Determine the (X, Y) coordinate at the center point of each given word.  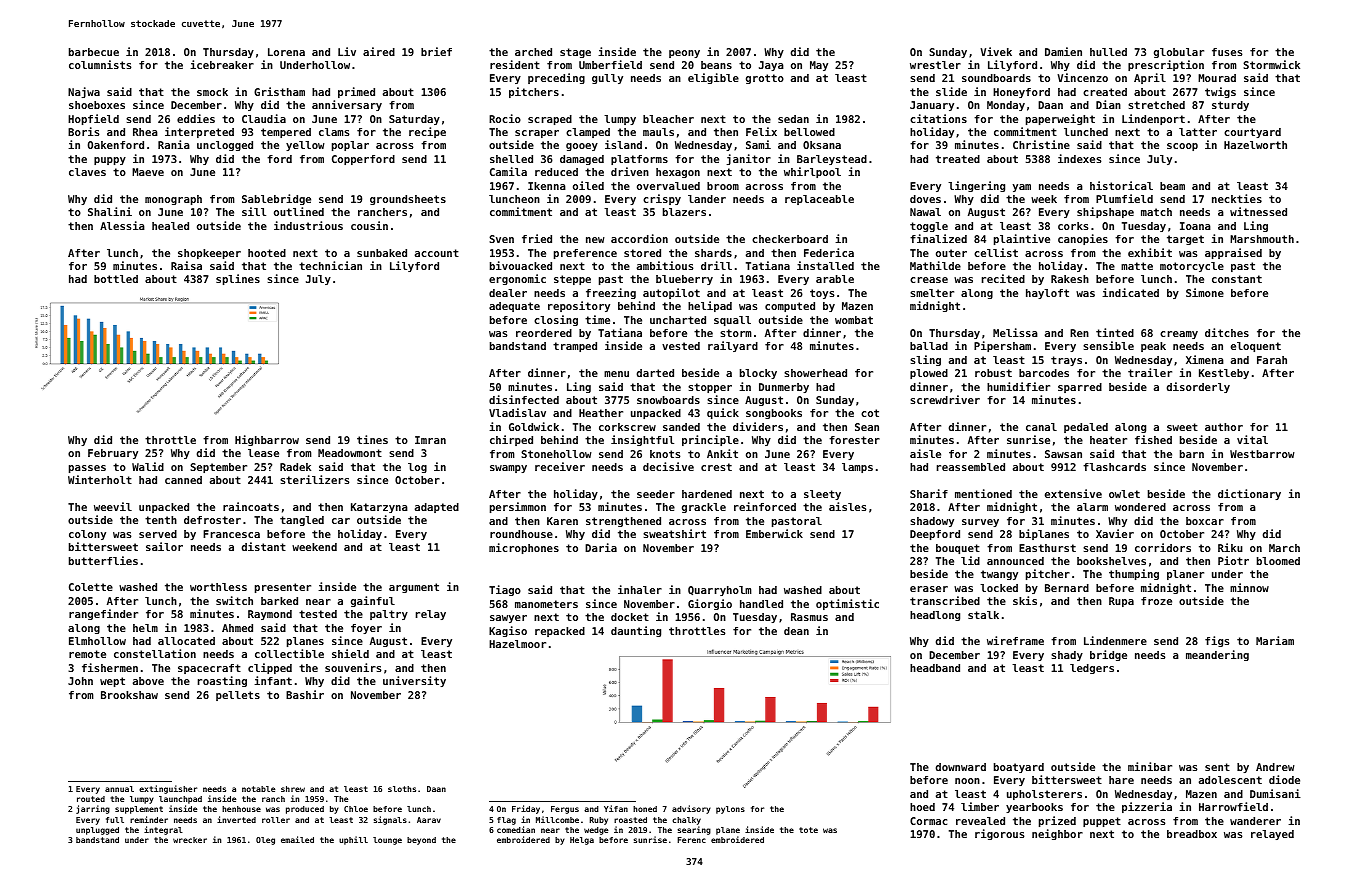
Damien (1063, 51)
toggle (929, 227)
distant (264, 546)
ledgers (1092, 669)
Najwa (84, 92)
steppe (572, 280)
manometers (546, 604)
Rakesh (1070, 279)
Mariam (1275, 640)
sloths (402, 789)
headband (935, 668)
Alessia (122, 225)
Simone (1205, 292)
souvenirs (353, 667)
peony (684, 54)
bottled (116, 279)
